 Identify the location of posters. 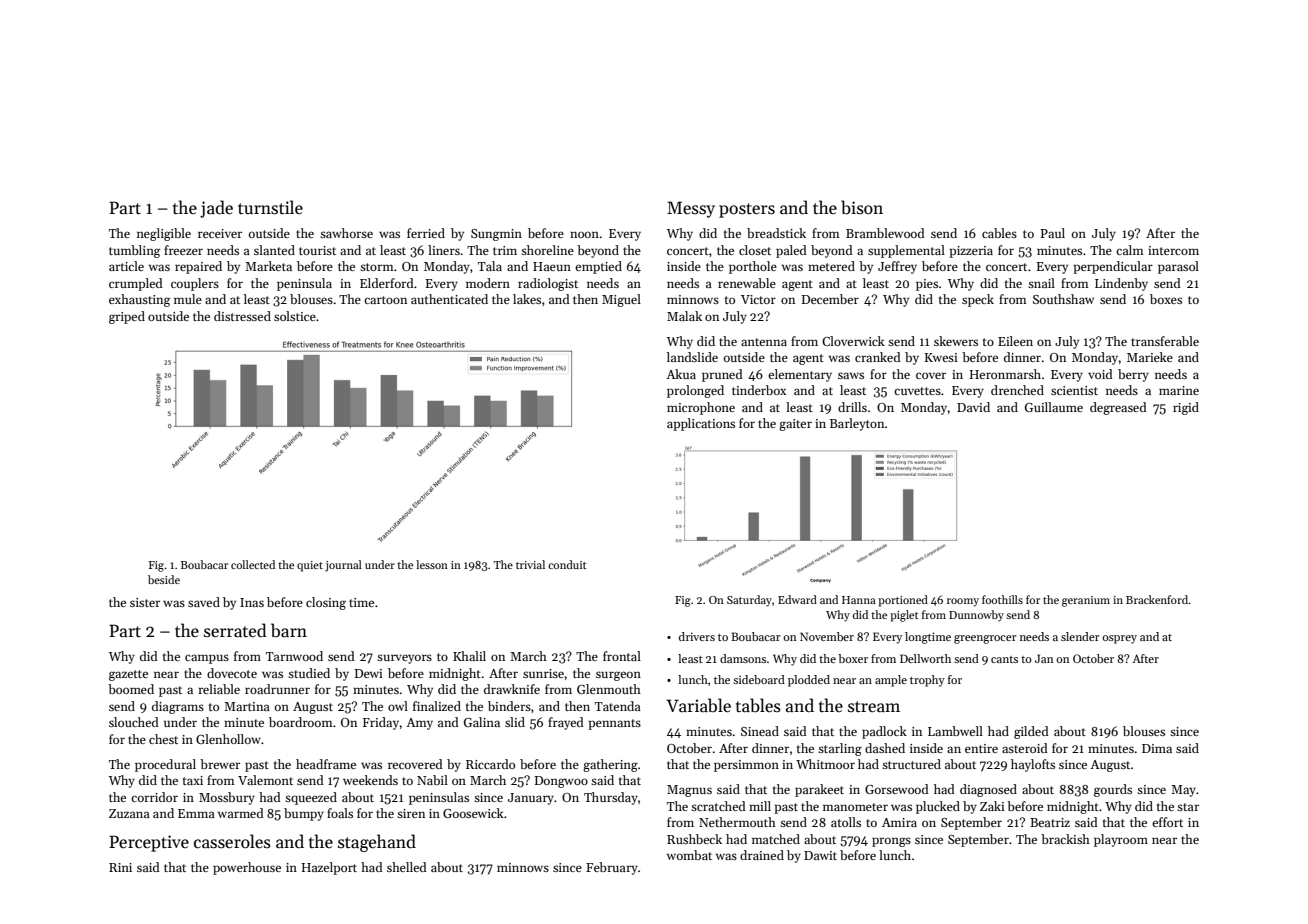
(747, 210).
